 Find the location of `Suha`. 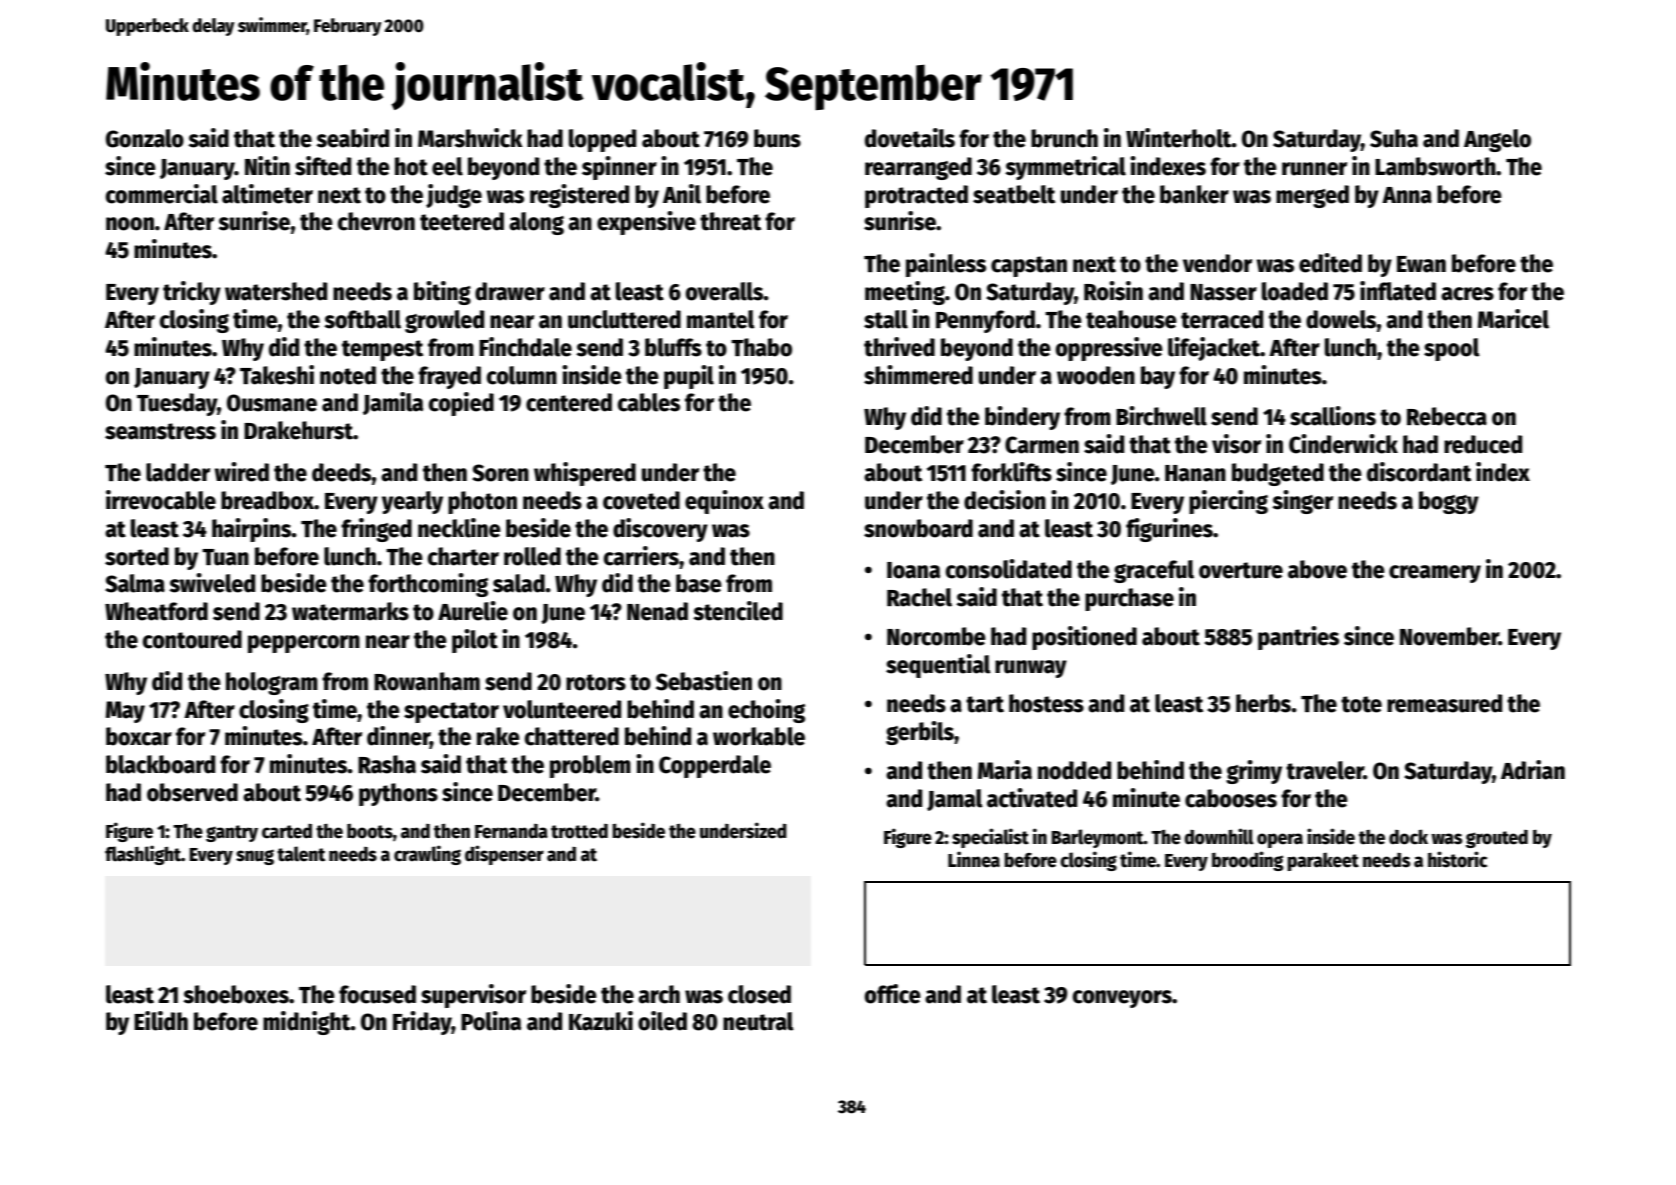

Suha is located at coordinates (1394, 138).
